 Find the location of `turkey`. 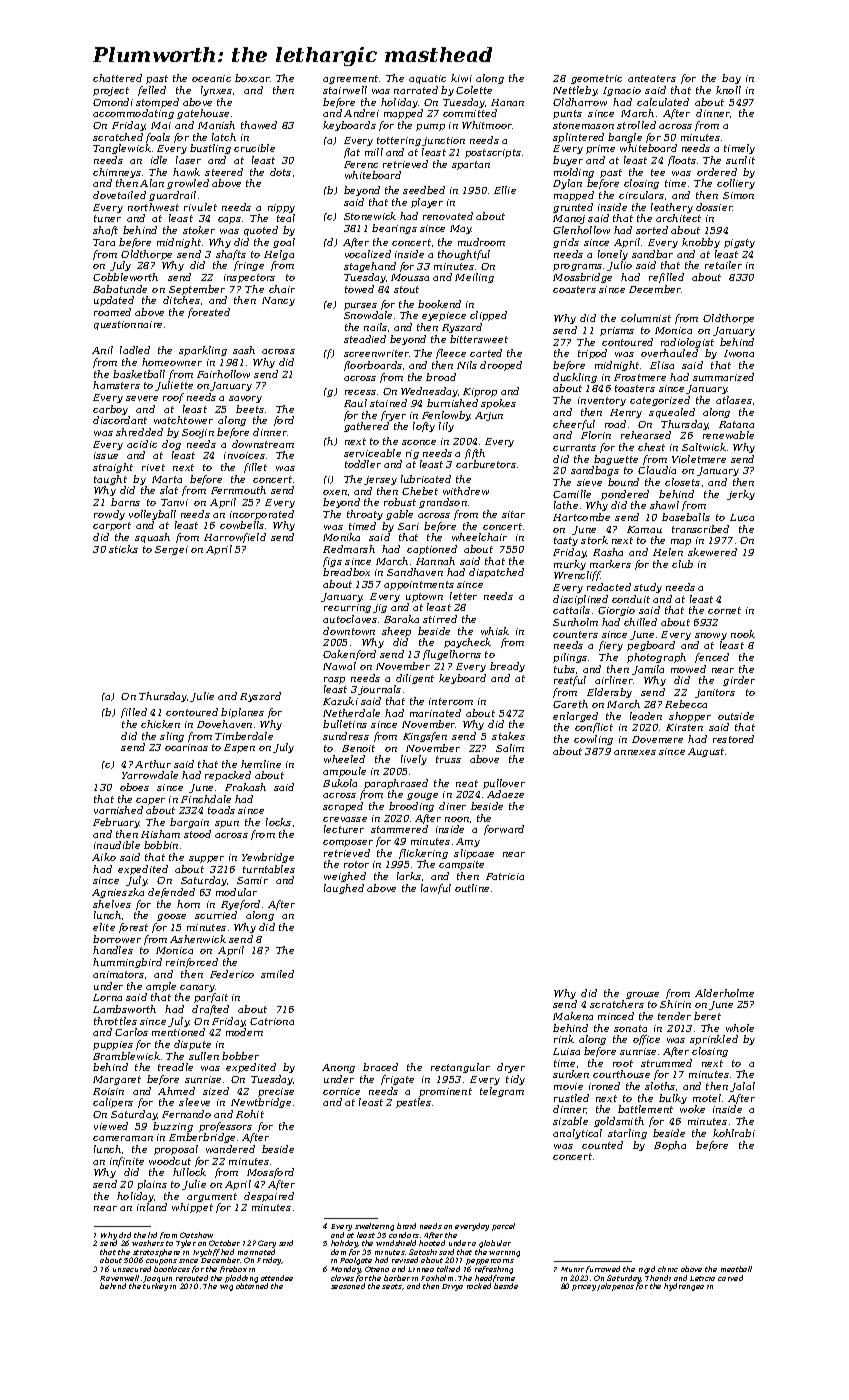

turkey is located at coordinates (155, 1287).
